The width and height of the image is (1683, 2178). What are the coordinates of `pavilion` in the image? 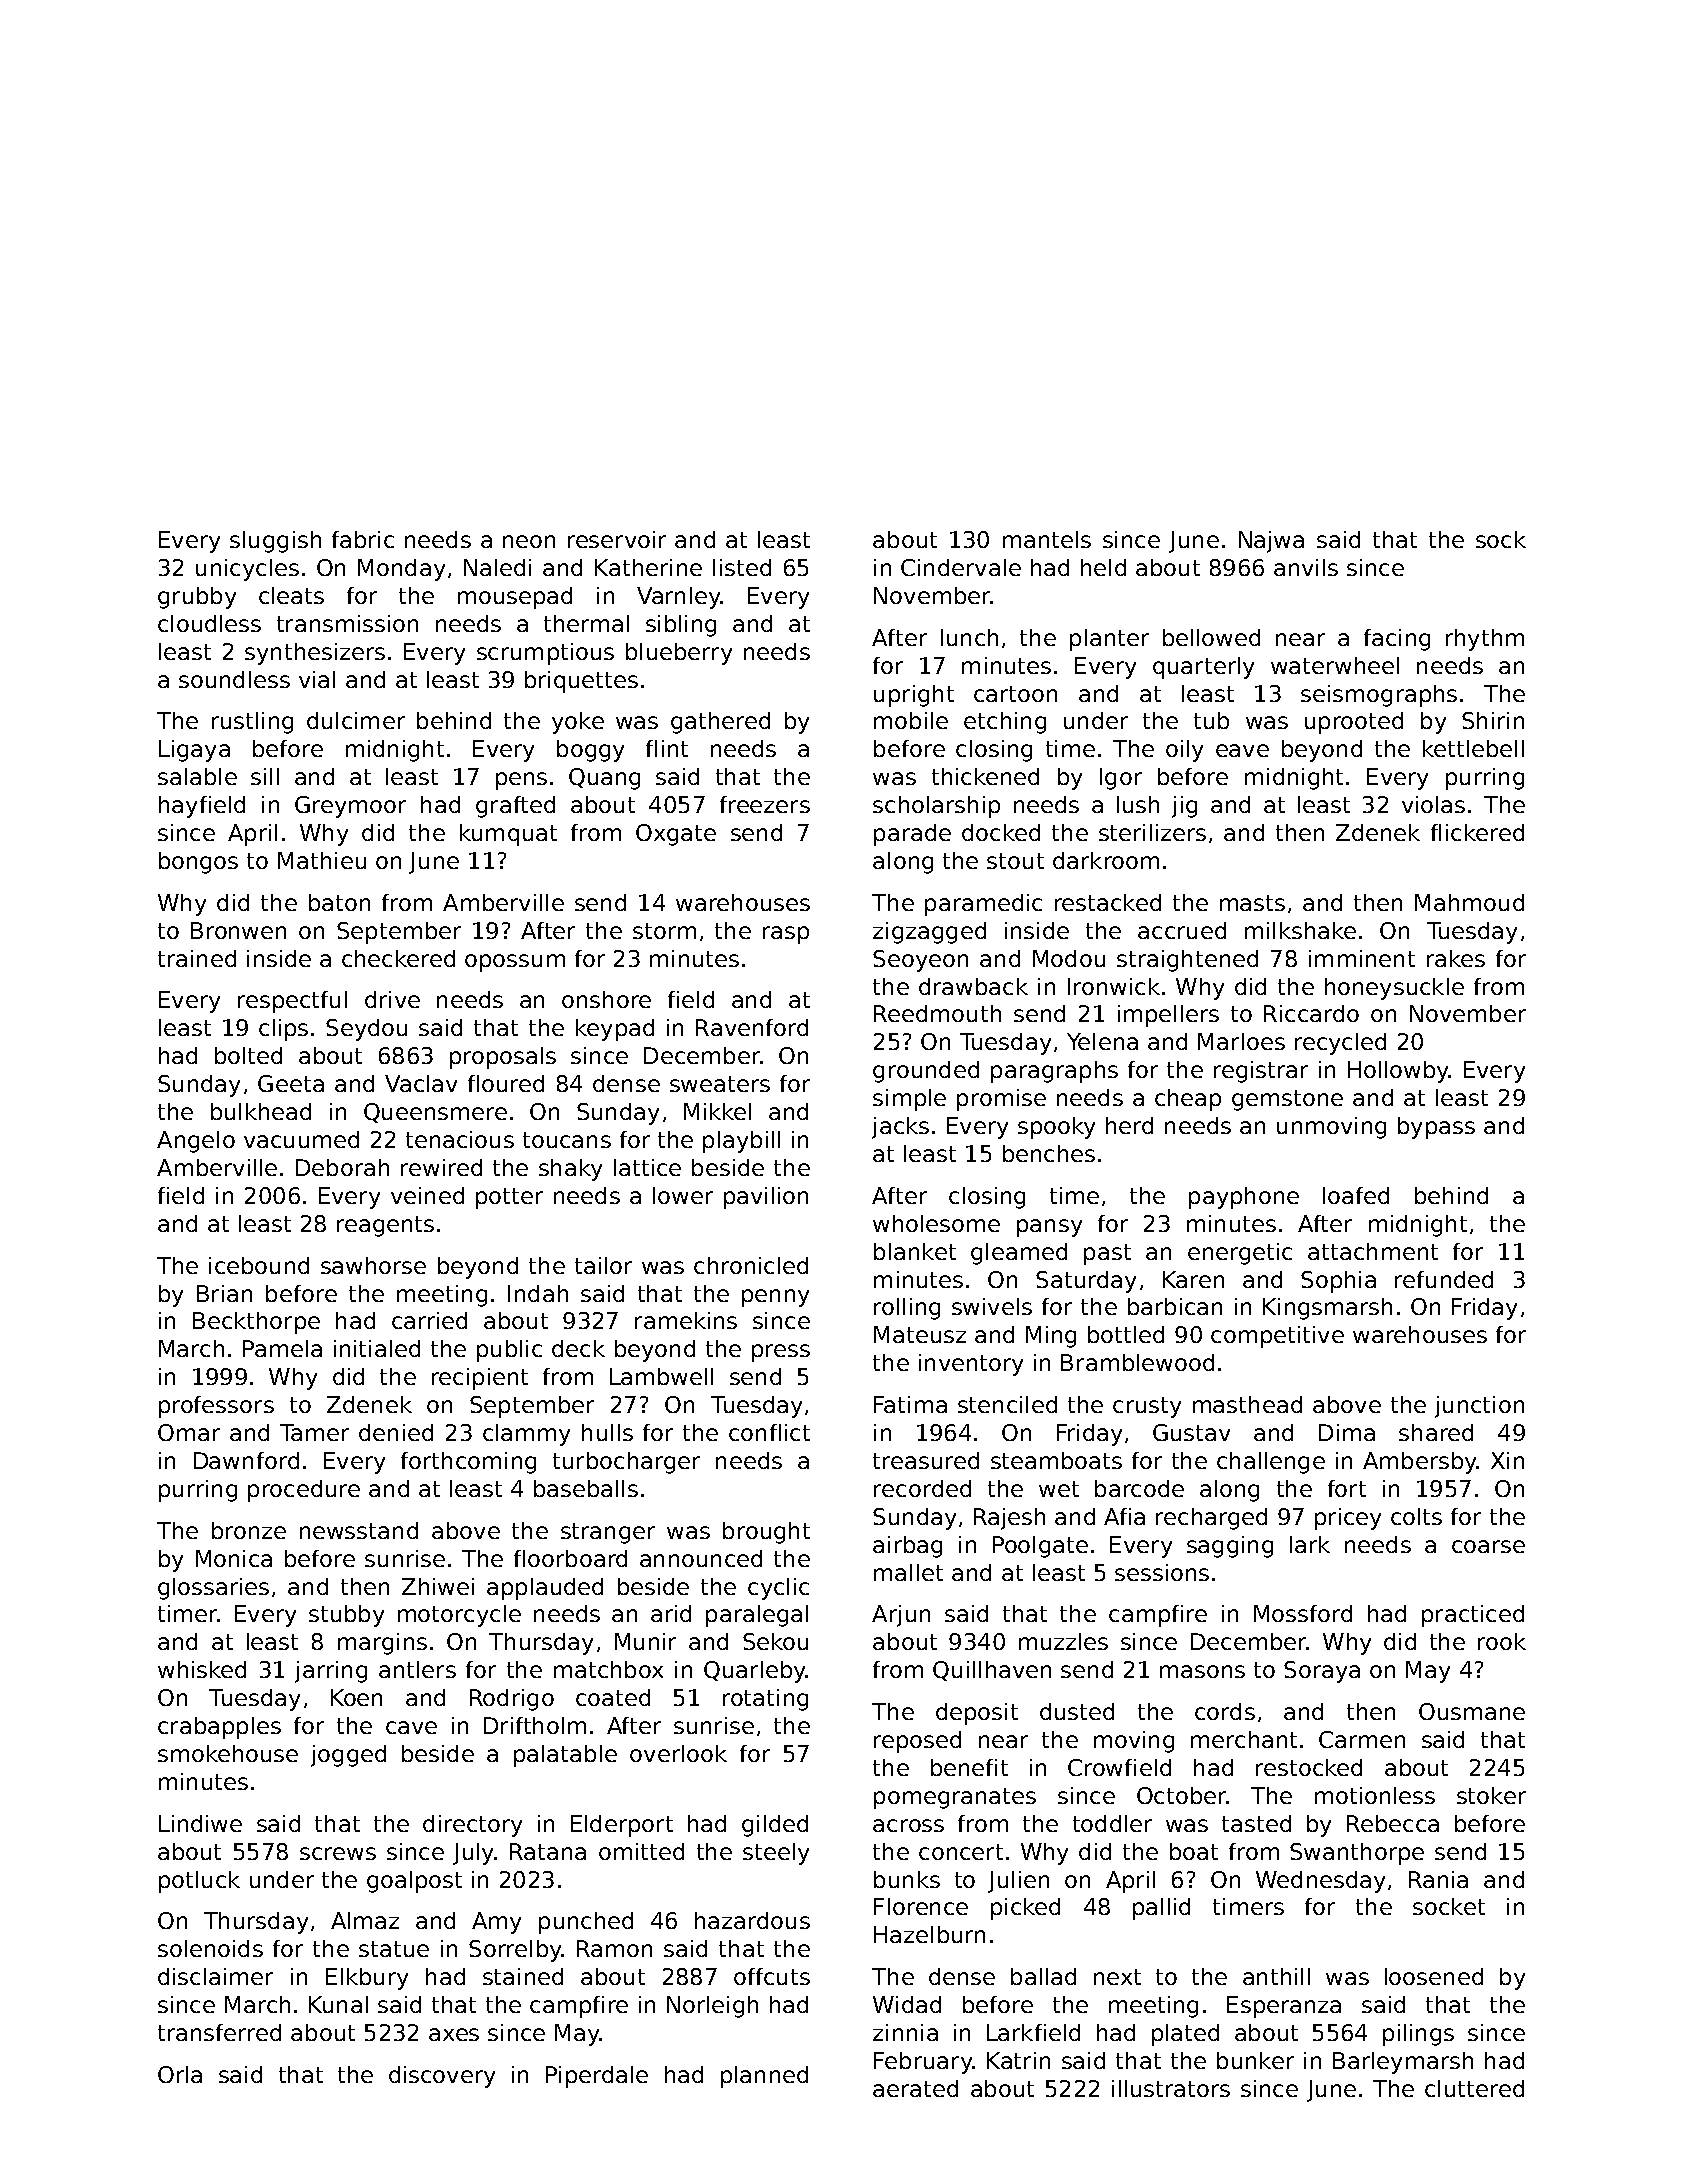 It's located at (766, 1198).
